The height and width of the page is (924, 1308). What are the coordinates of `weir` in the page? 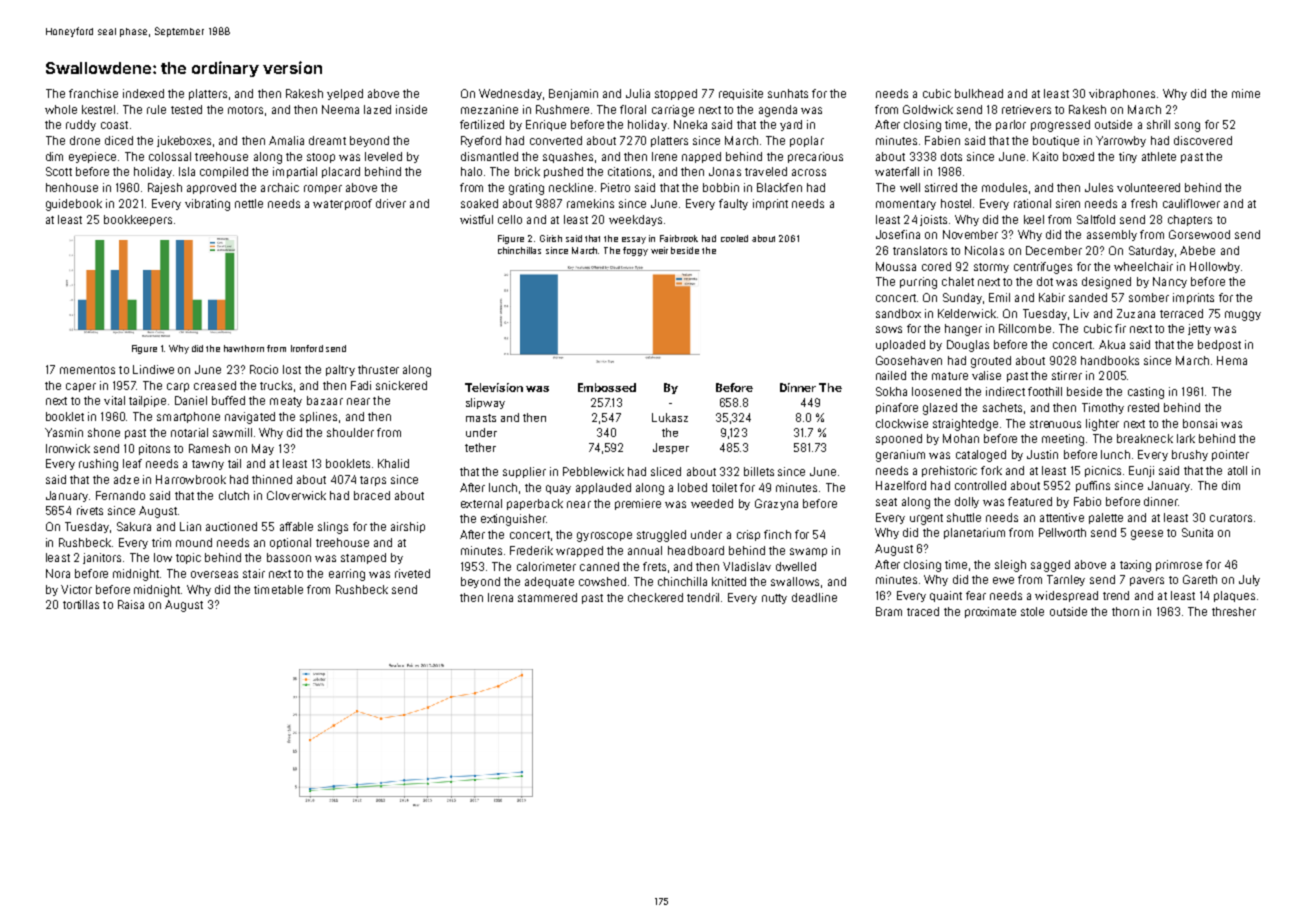 It's located at (659, 250).
